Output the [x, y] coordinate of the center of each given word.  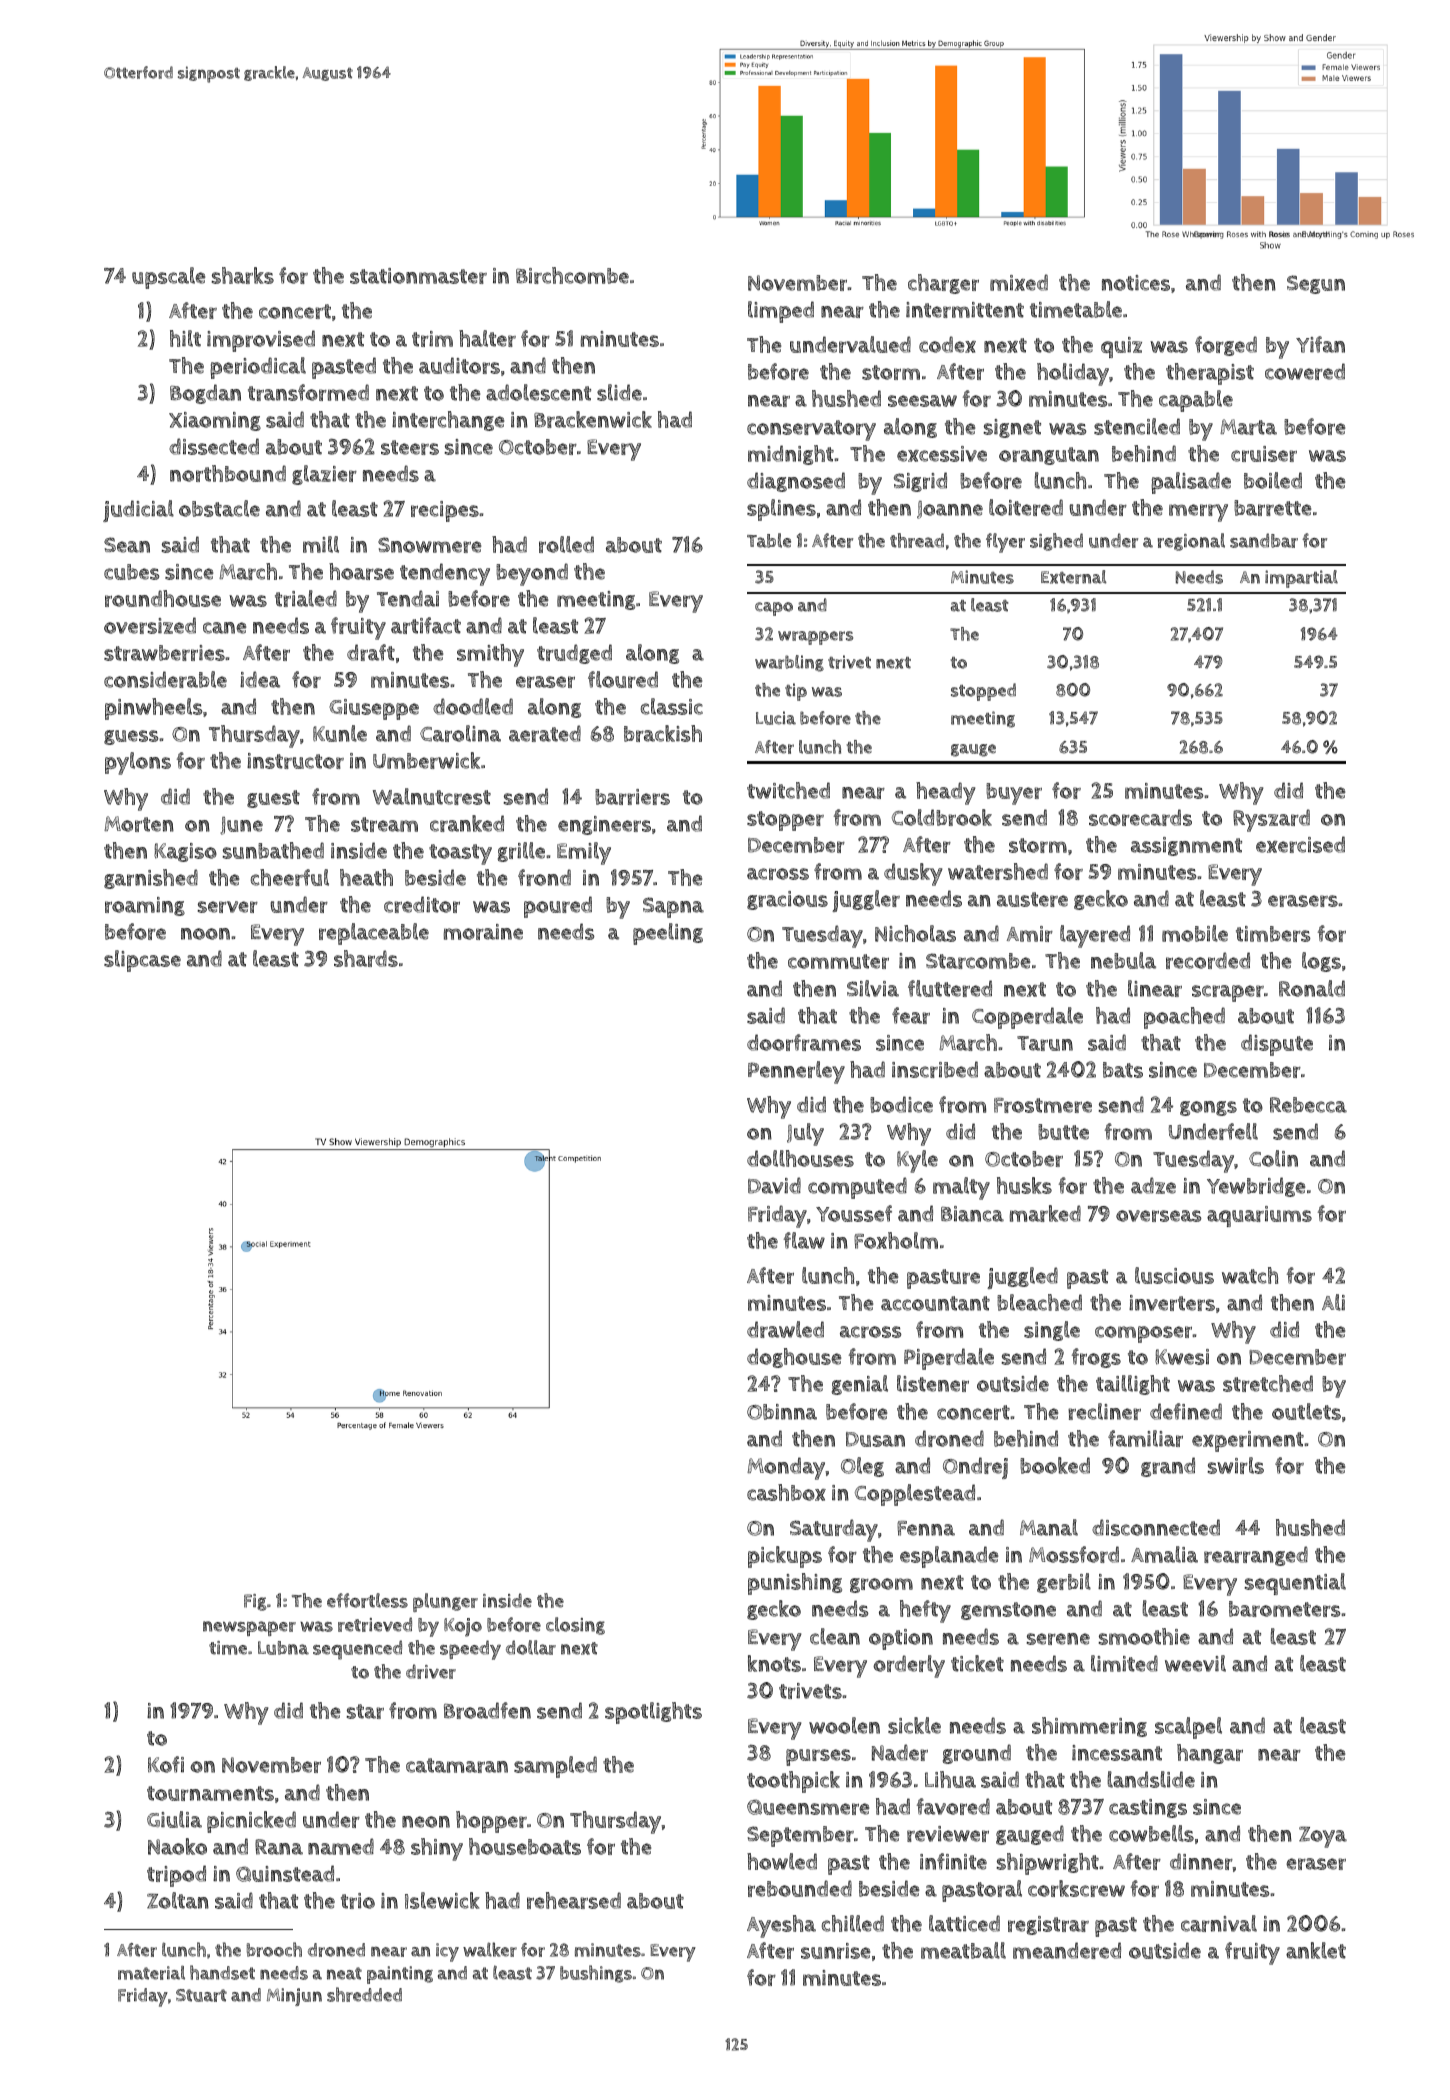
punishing [795, 1584]
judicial [138, 511]
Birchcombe [572, 275]
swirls [1236, 1465]
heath [366, 877]
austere [1032, 899]
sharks [243, 275]
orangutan [1049, 456]
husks [1024, 1185]
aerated [545, 733]
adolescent [538, 392]
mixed [1019, 282]
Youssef [854, 1213]
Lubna [283, 1648]
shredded [364, 1994]
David [774, 1185]
